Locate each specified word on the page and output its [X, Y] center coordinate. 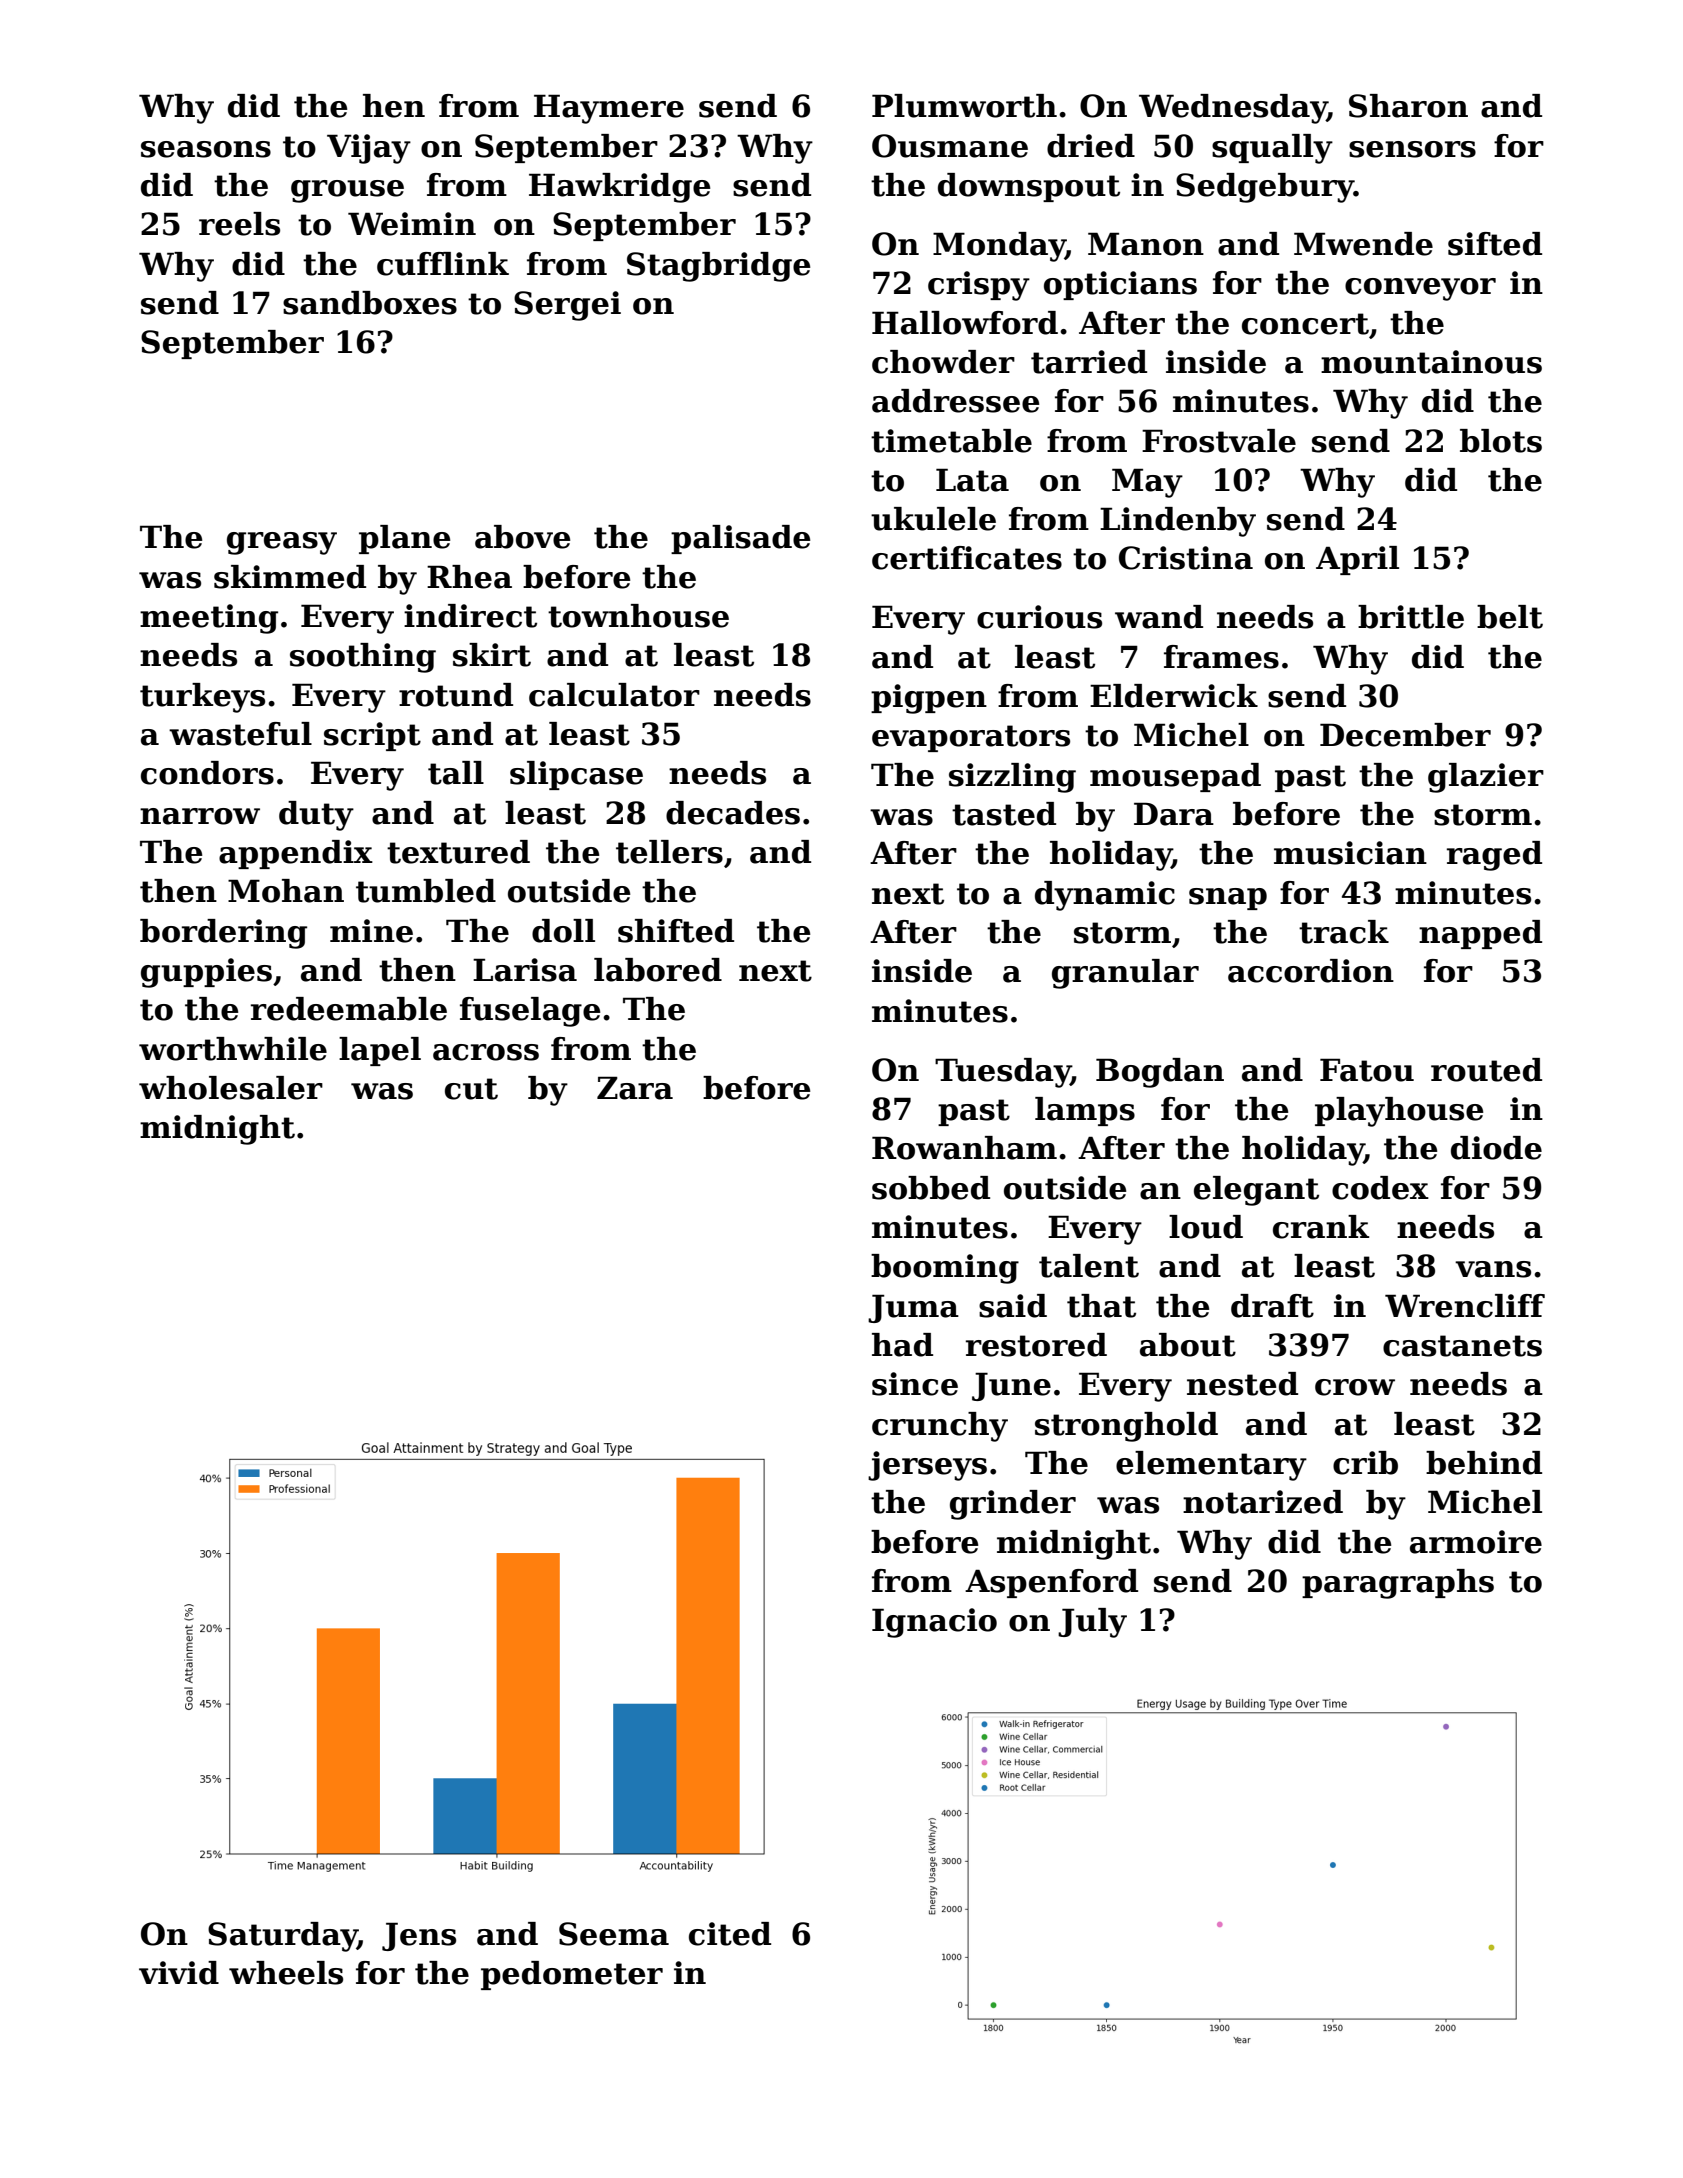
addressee [955, 401]
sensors [1412, 149]
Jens [419, 1936]
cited [730, 1934]
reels [239, 224]
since [915, 1384]
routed [1486, 1070]
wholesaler [231, 1088]
